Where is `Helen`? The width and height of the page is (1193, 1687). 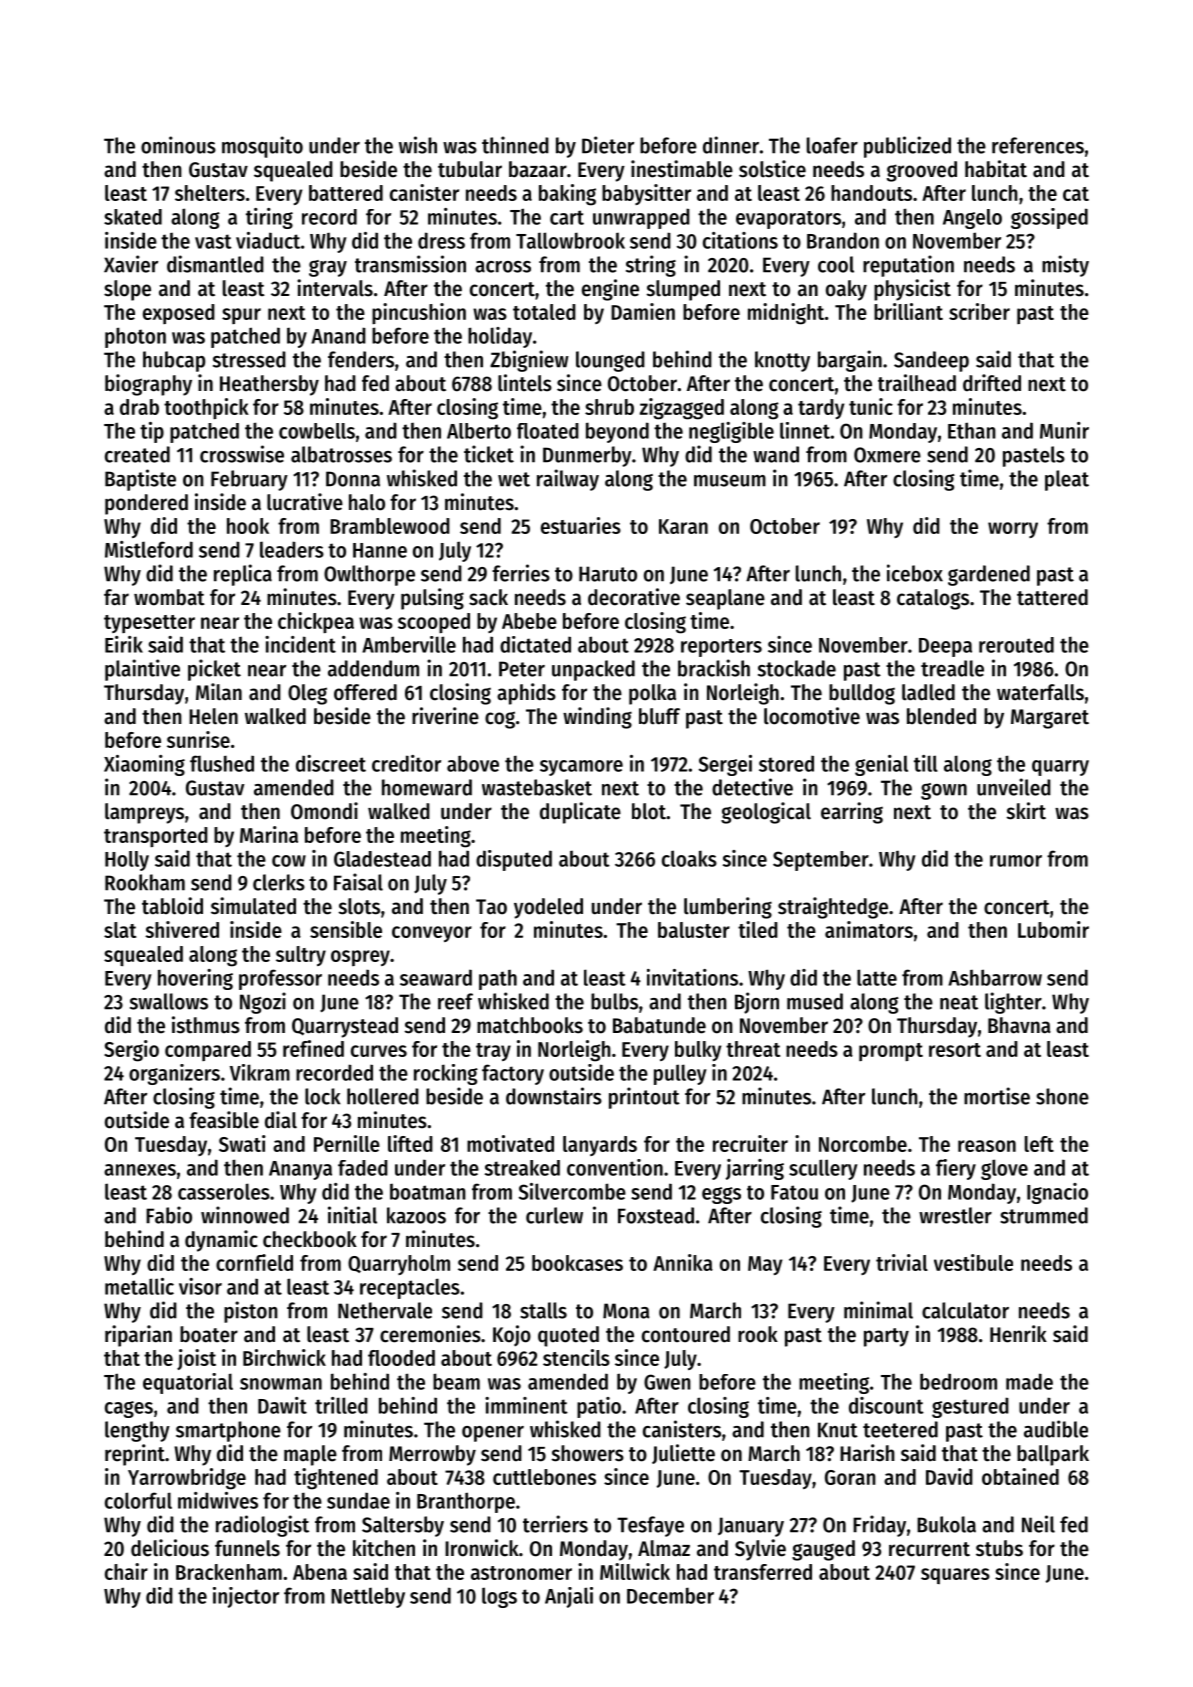 Helen is located at coordinates (213, 716).
